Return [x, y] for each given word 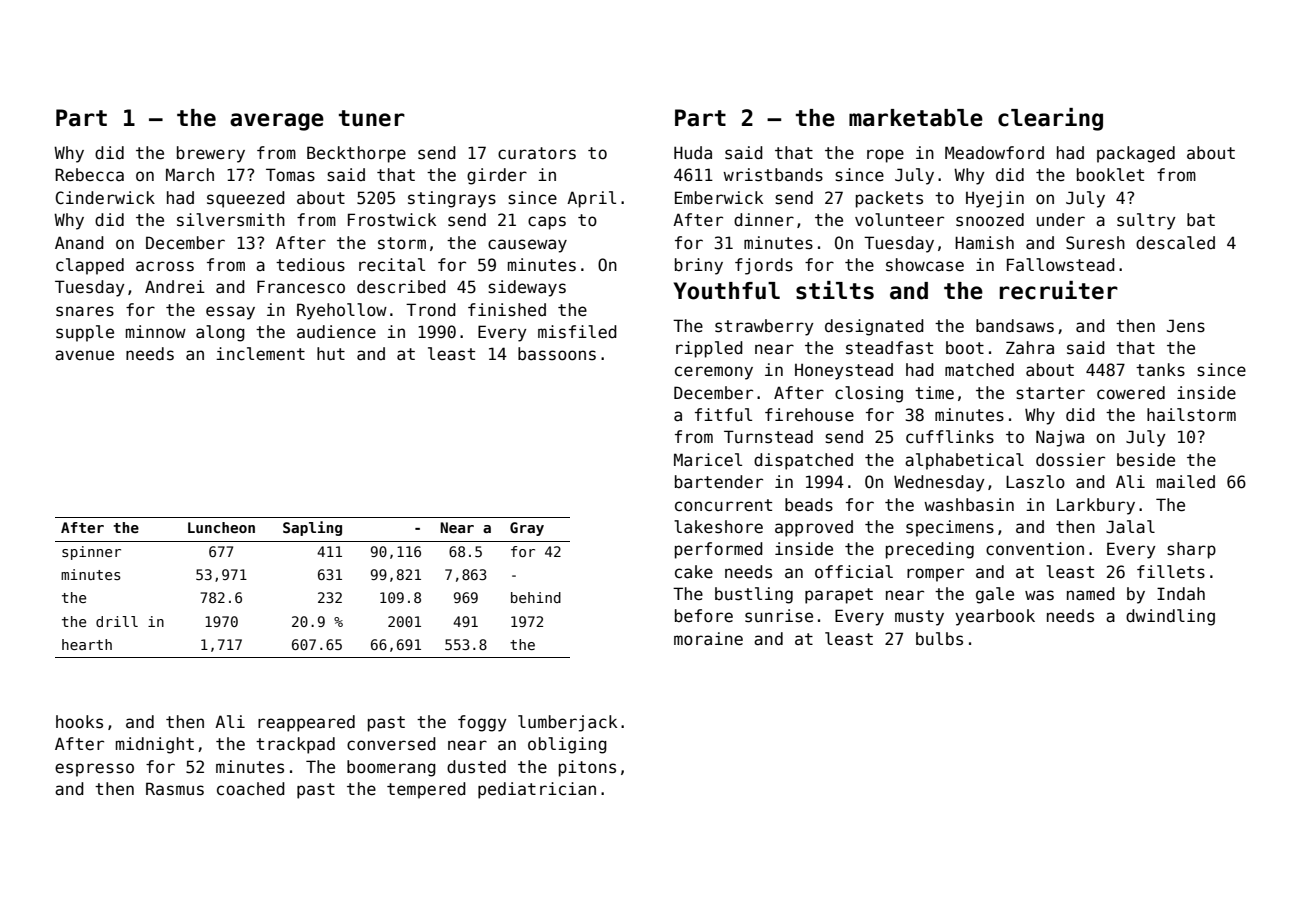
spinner [91, 553]
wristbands [773, 175]
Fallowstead [1061, 265]
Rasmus [175, 789]
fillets [1171, 572]
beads [809, 505]
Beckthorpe [356, 154]
